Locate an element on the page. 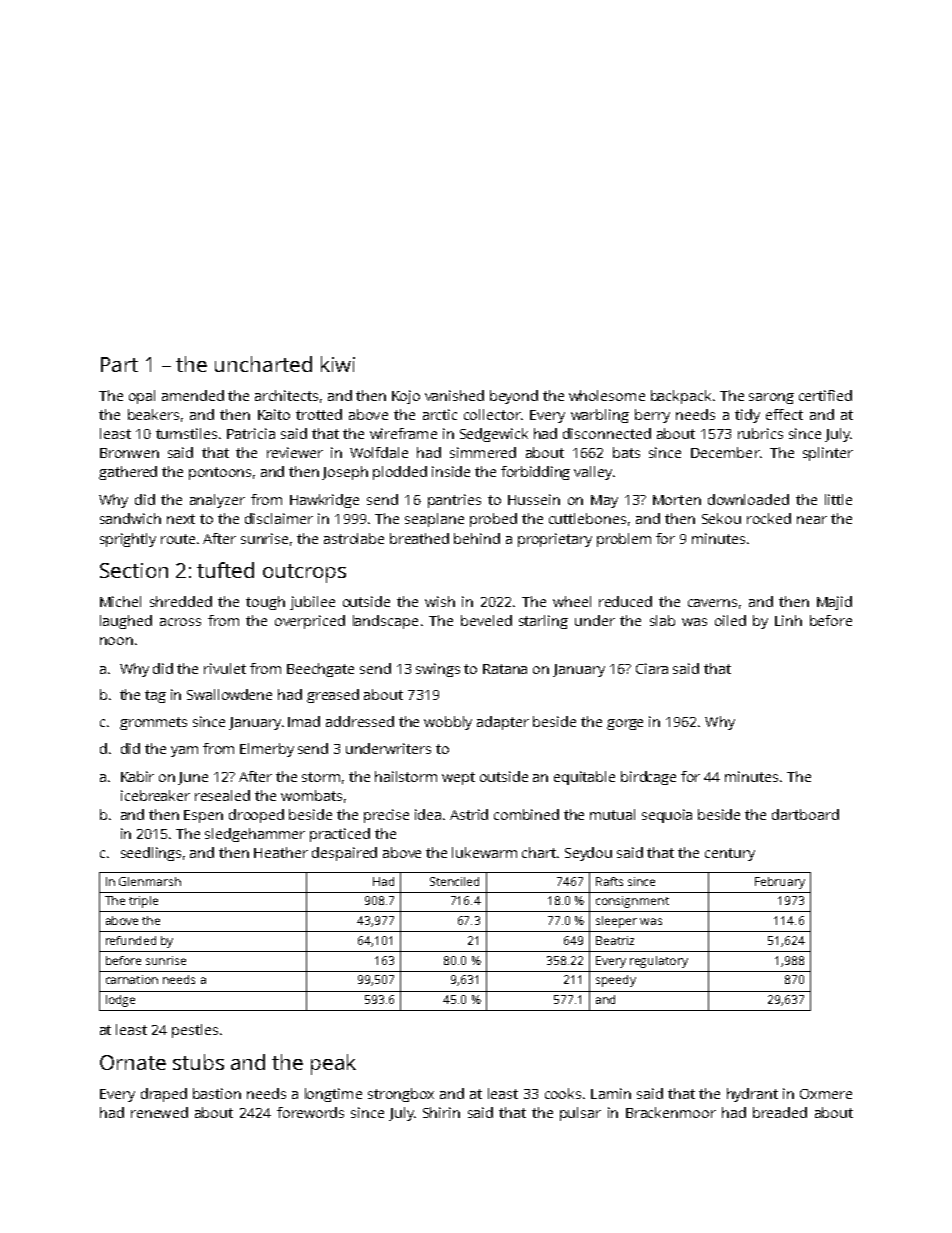  beyond is located at coordinates (514, 397).
